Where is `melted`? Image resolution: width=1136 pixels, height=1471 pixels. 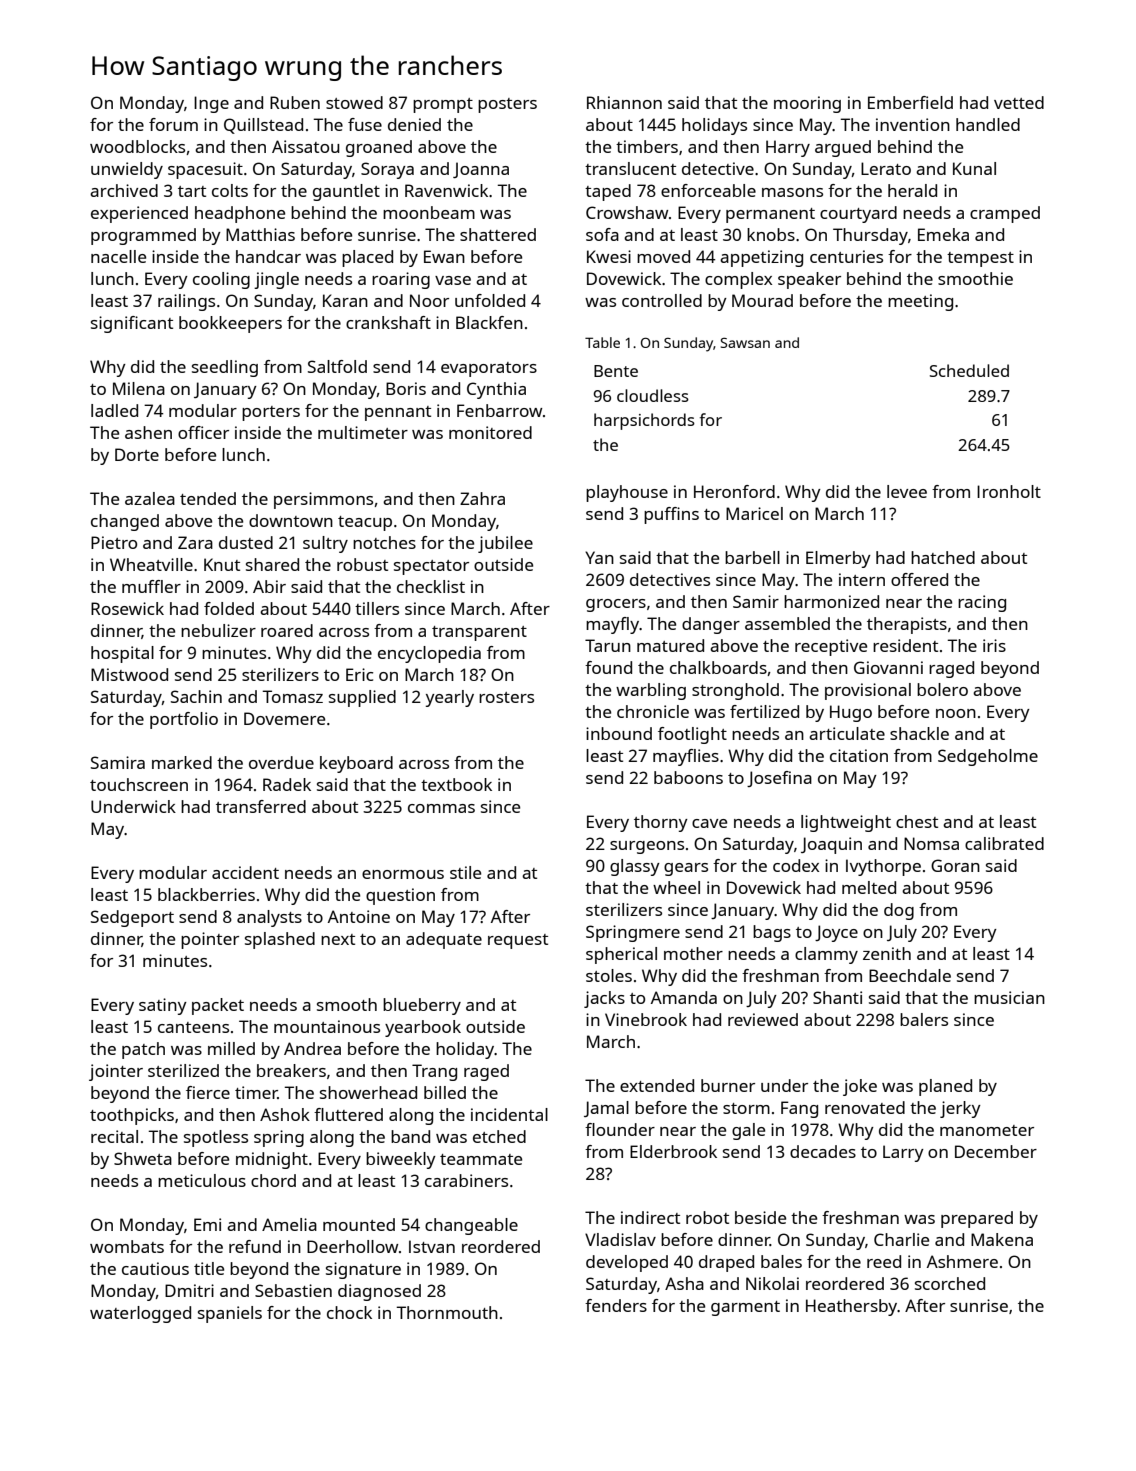 melted is located at coordinates (869, 887).
